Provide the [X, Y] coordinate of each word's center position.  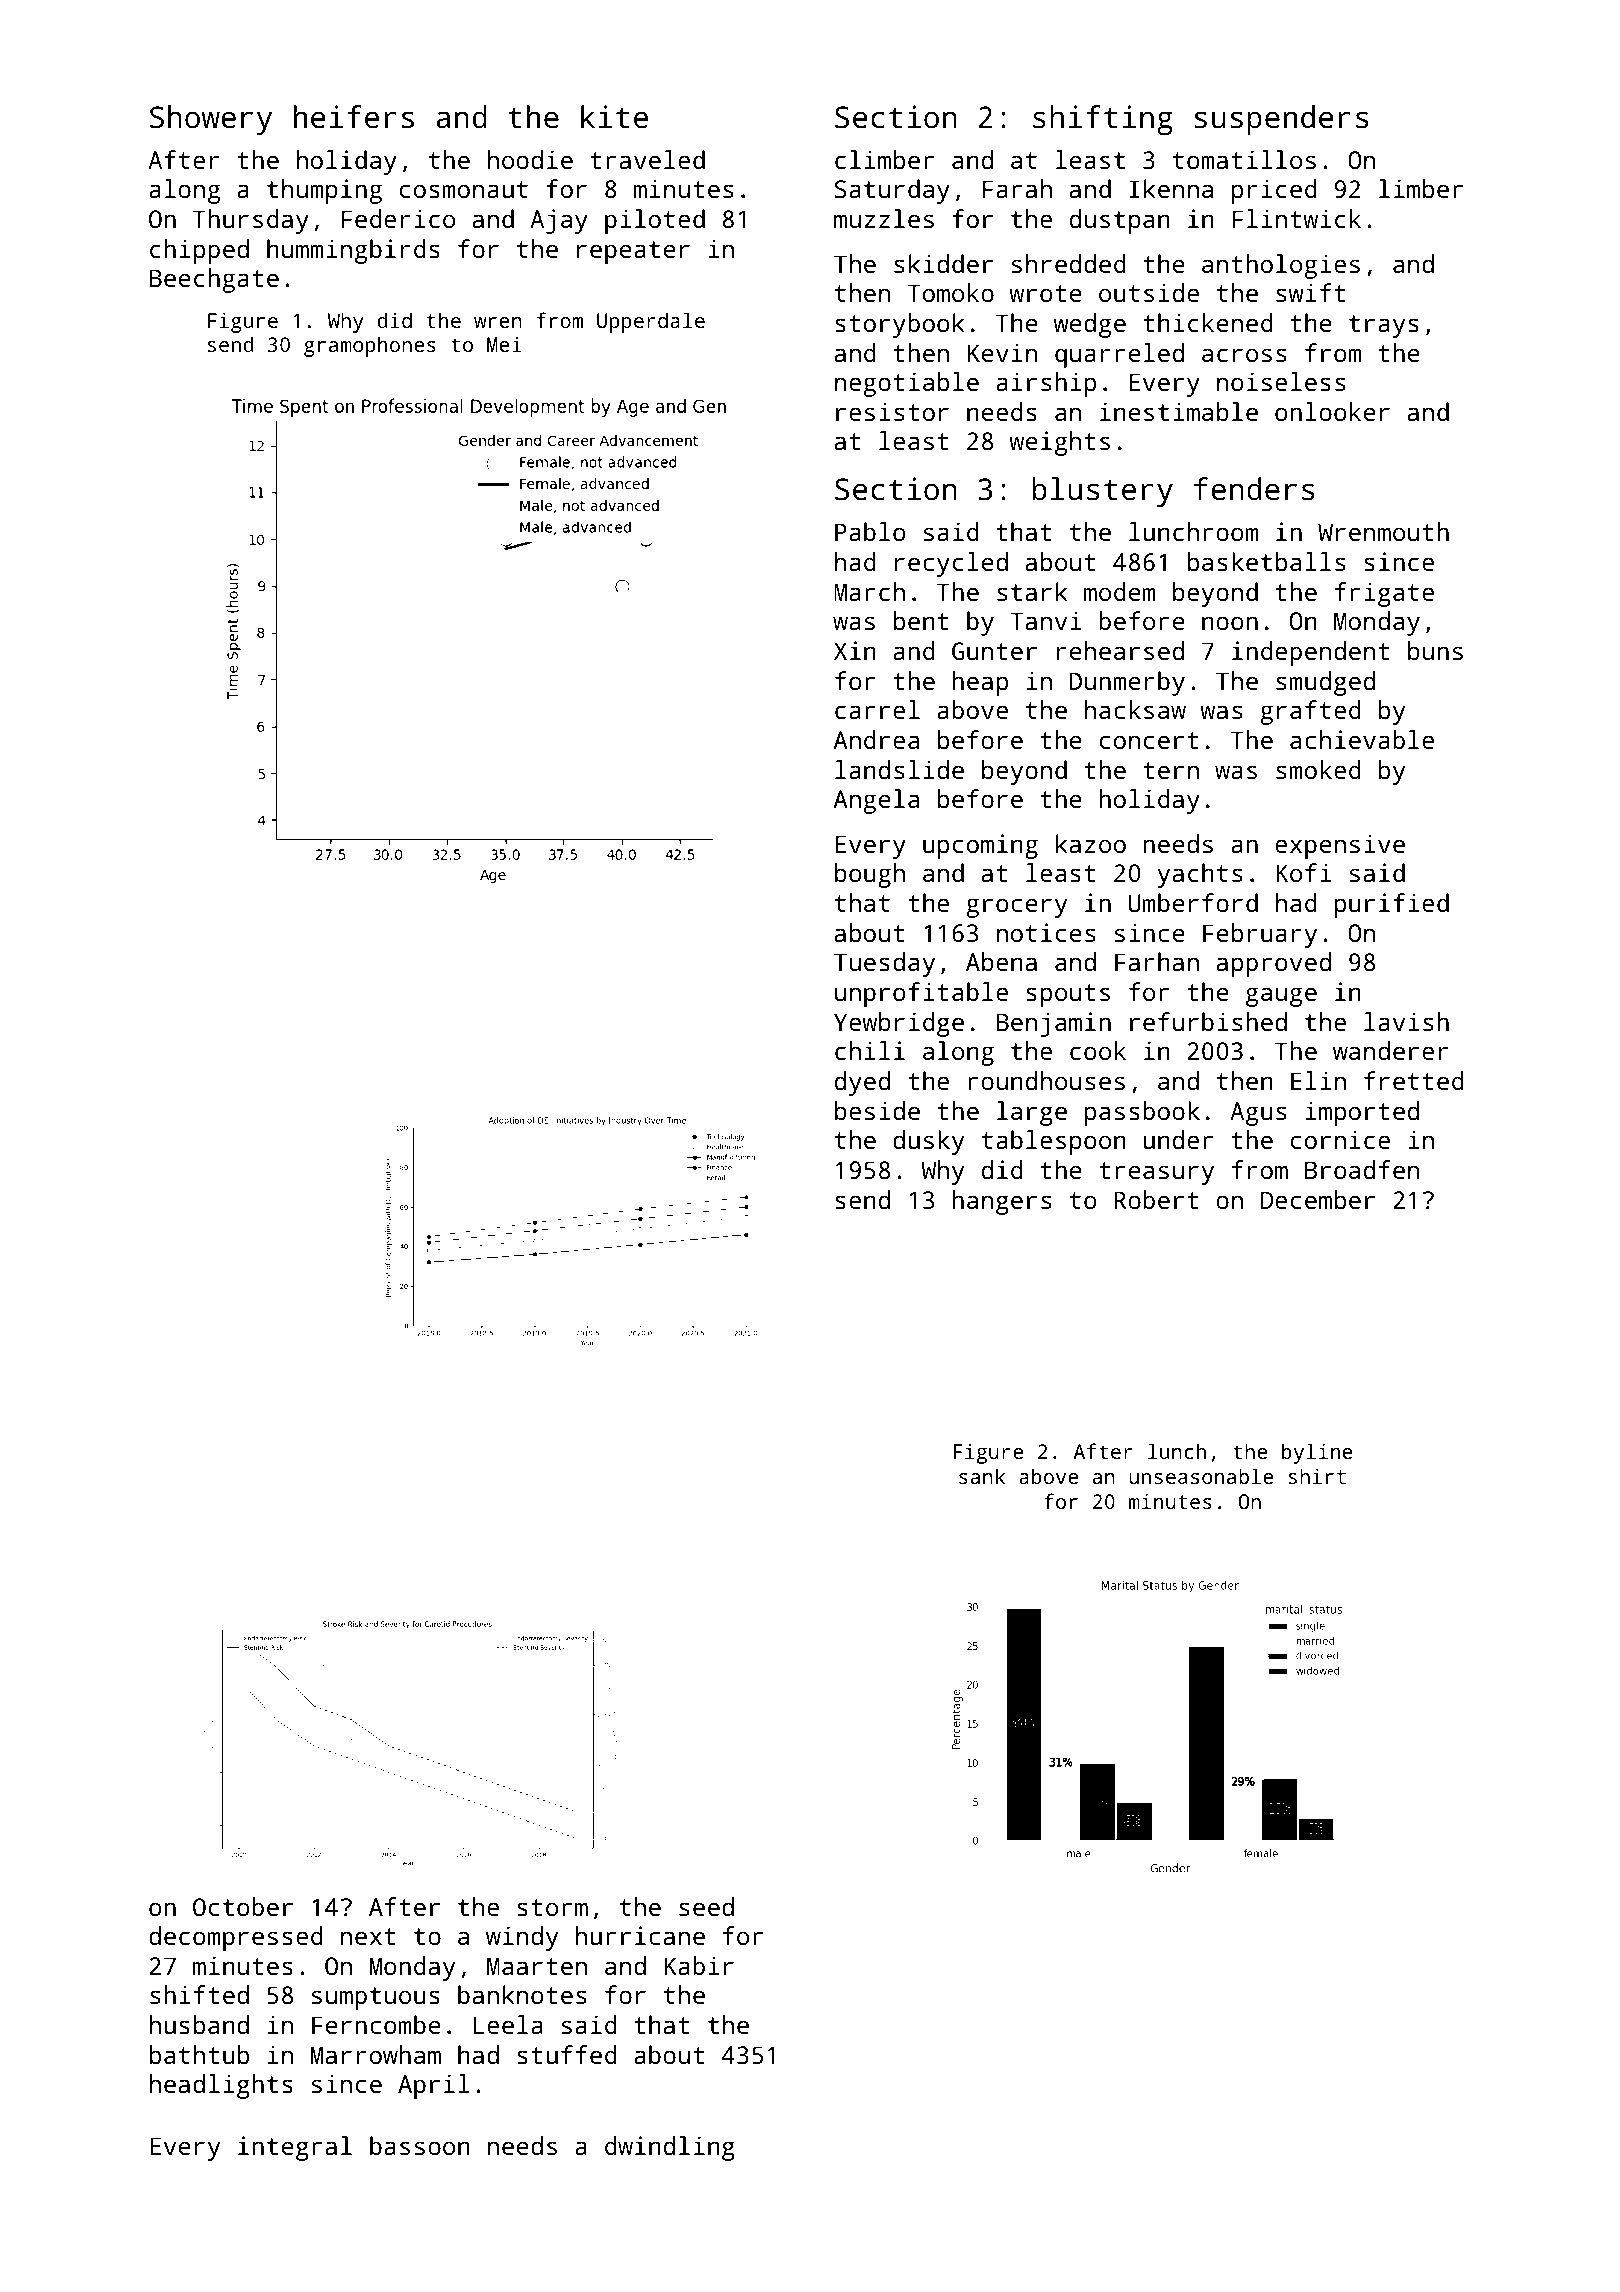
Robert [1156, 1199]
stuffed [567, 2054]
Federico [398, 218]
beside [877, 1110]
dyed [862, 1083]
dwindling [670, 2148]
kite [614, 117]
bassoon [420, 2145]
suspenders [1281, 120]
